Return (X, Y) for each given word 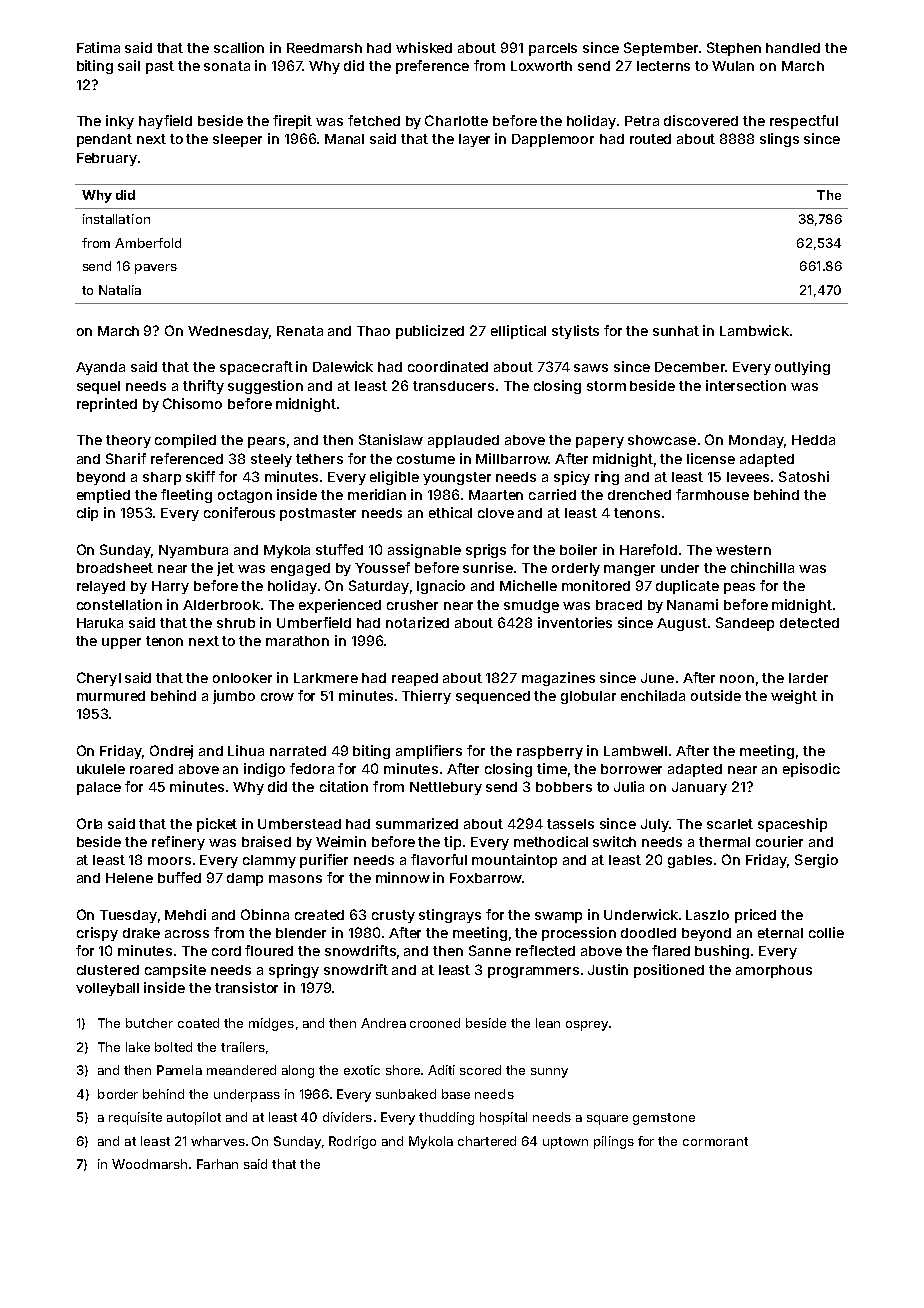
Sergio (816, 861)
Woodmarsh (149, 1164)
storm (606, 386)
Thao (373, 331)
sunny (549, 1073)
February (107, 159)
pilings (614, 1142)
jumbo (234, 697)
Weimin (341, 841)
